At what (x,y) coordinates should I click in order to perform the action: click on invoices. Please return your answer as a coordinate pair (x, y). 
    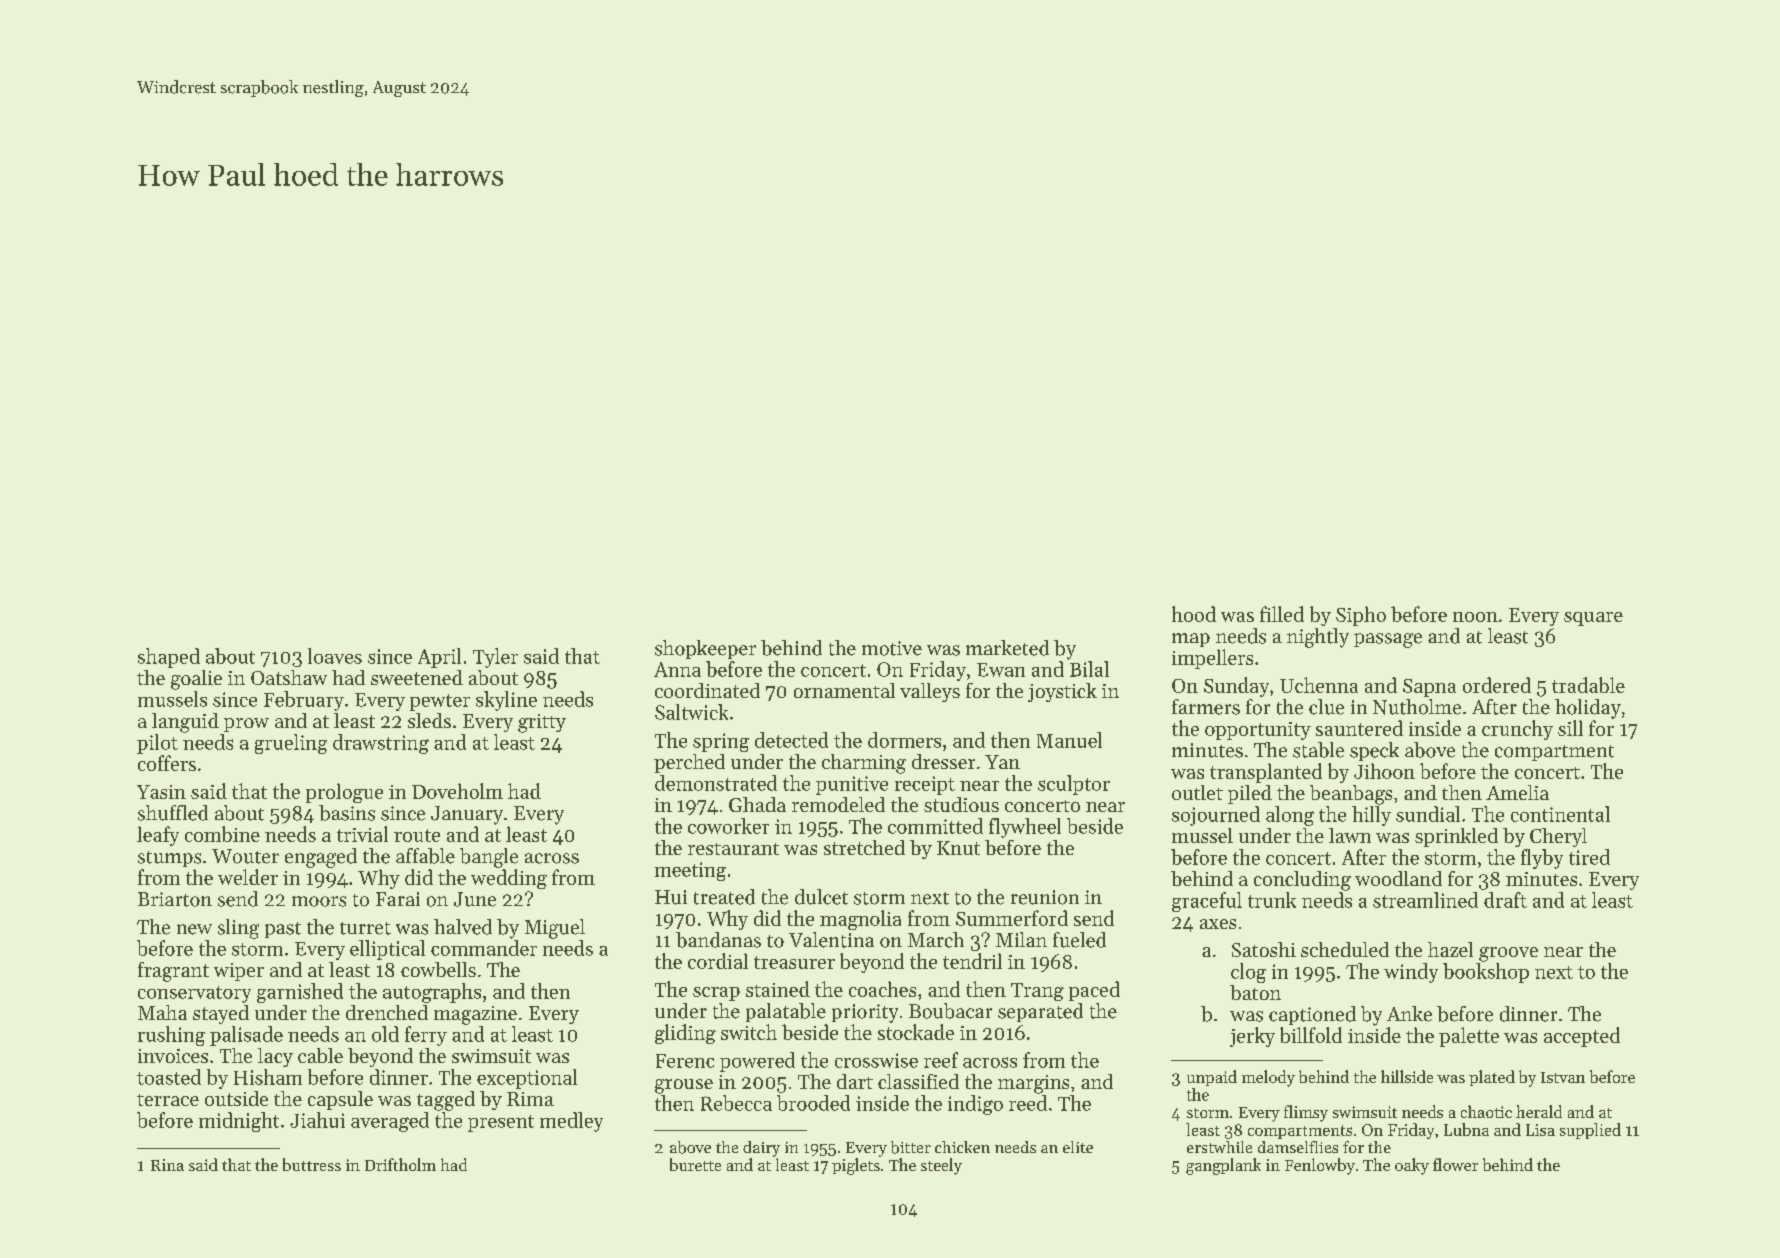
    Looking at the image, I should click on (173, 1056).
